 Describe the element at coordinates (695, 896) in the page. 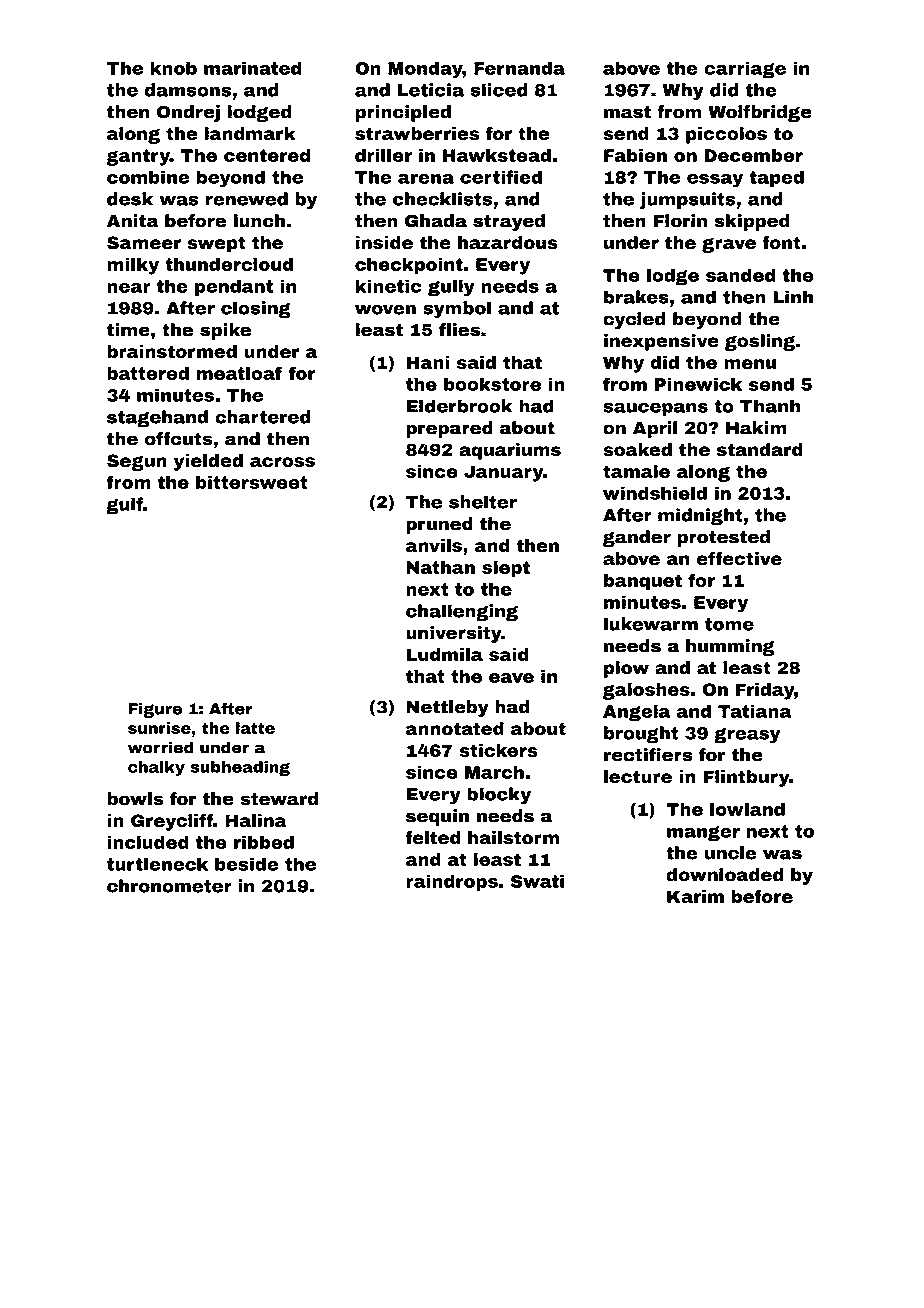

I see `Karim` at that location.
